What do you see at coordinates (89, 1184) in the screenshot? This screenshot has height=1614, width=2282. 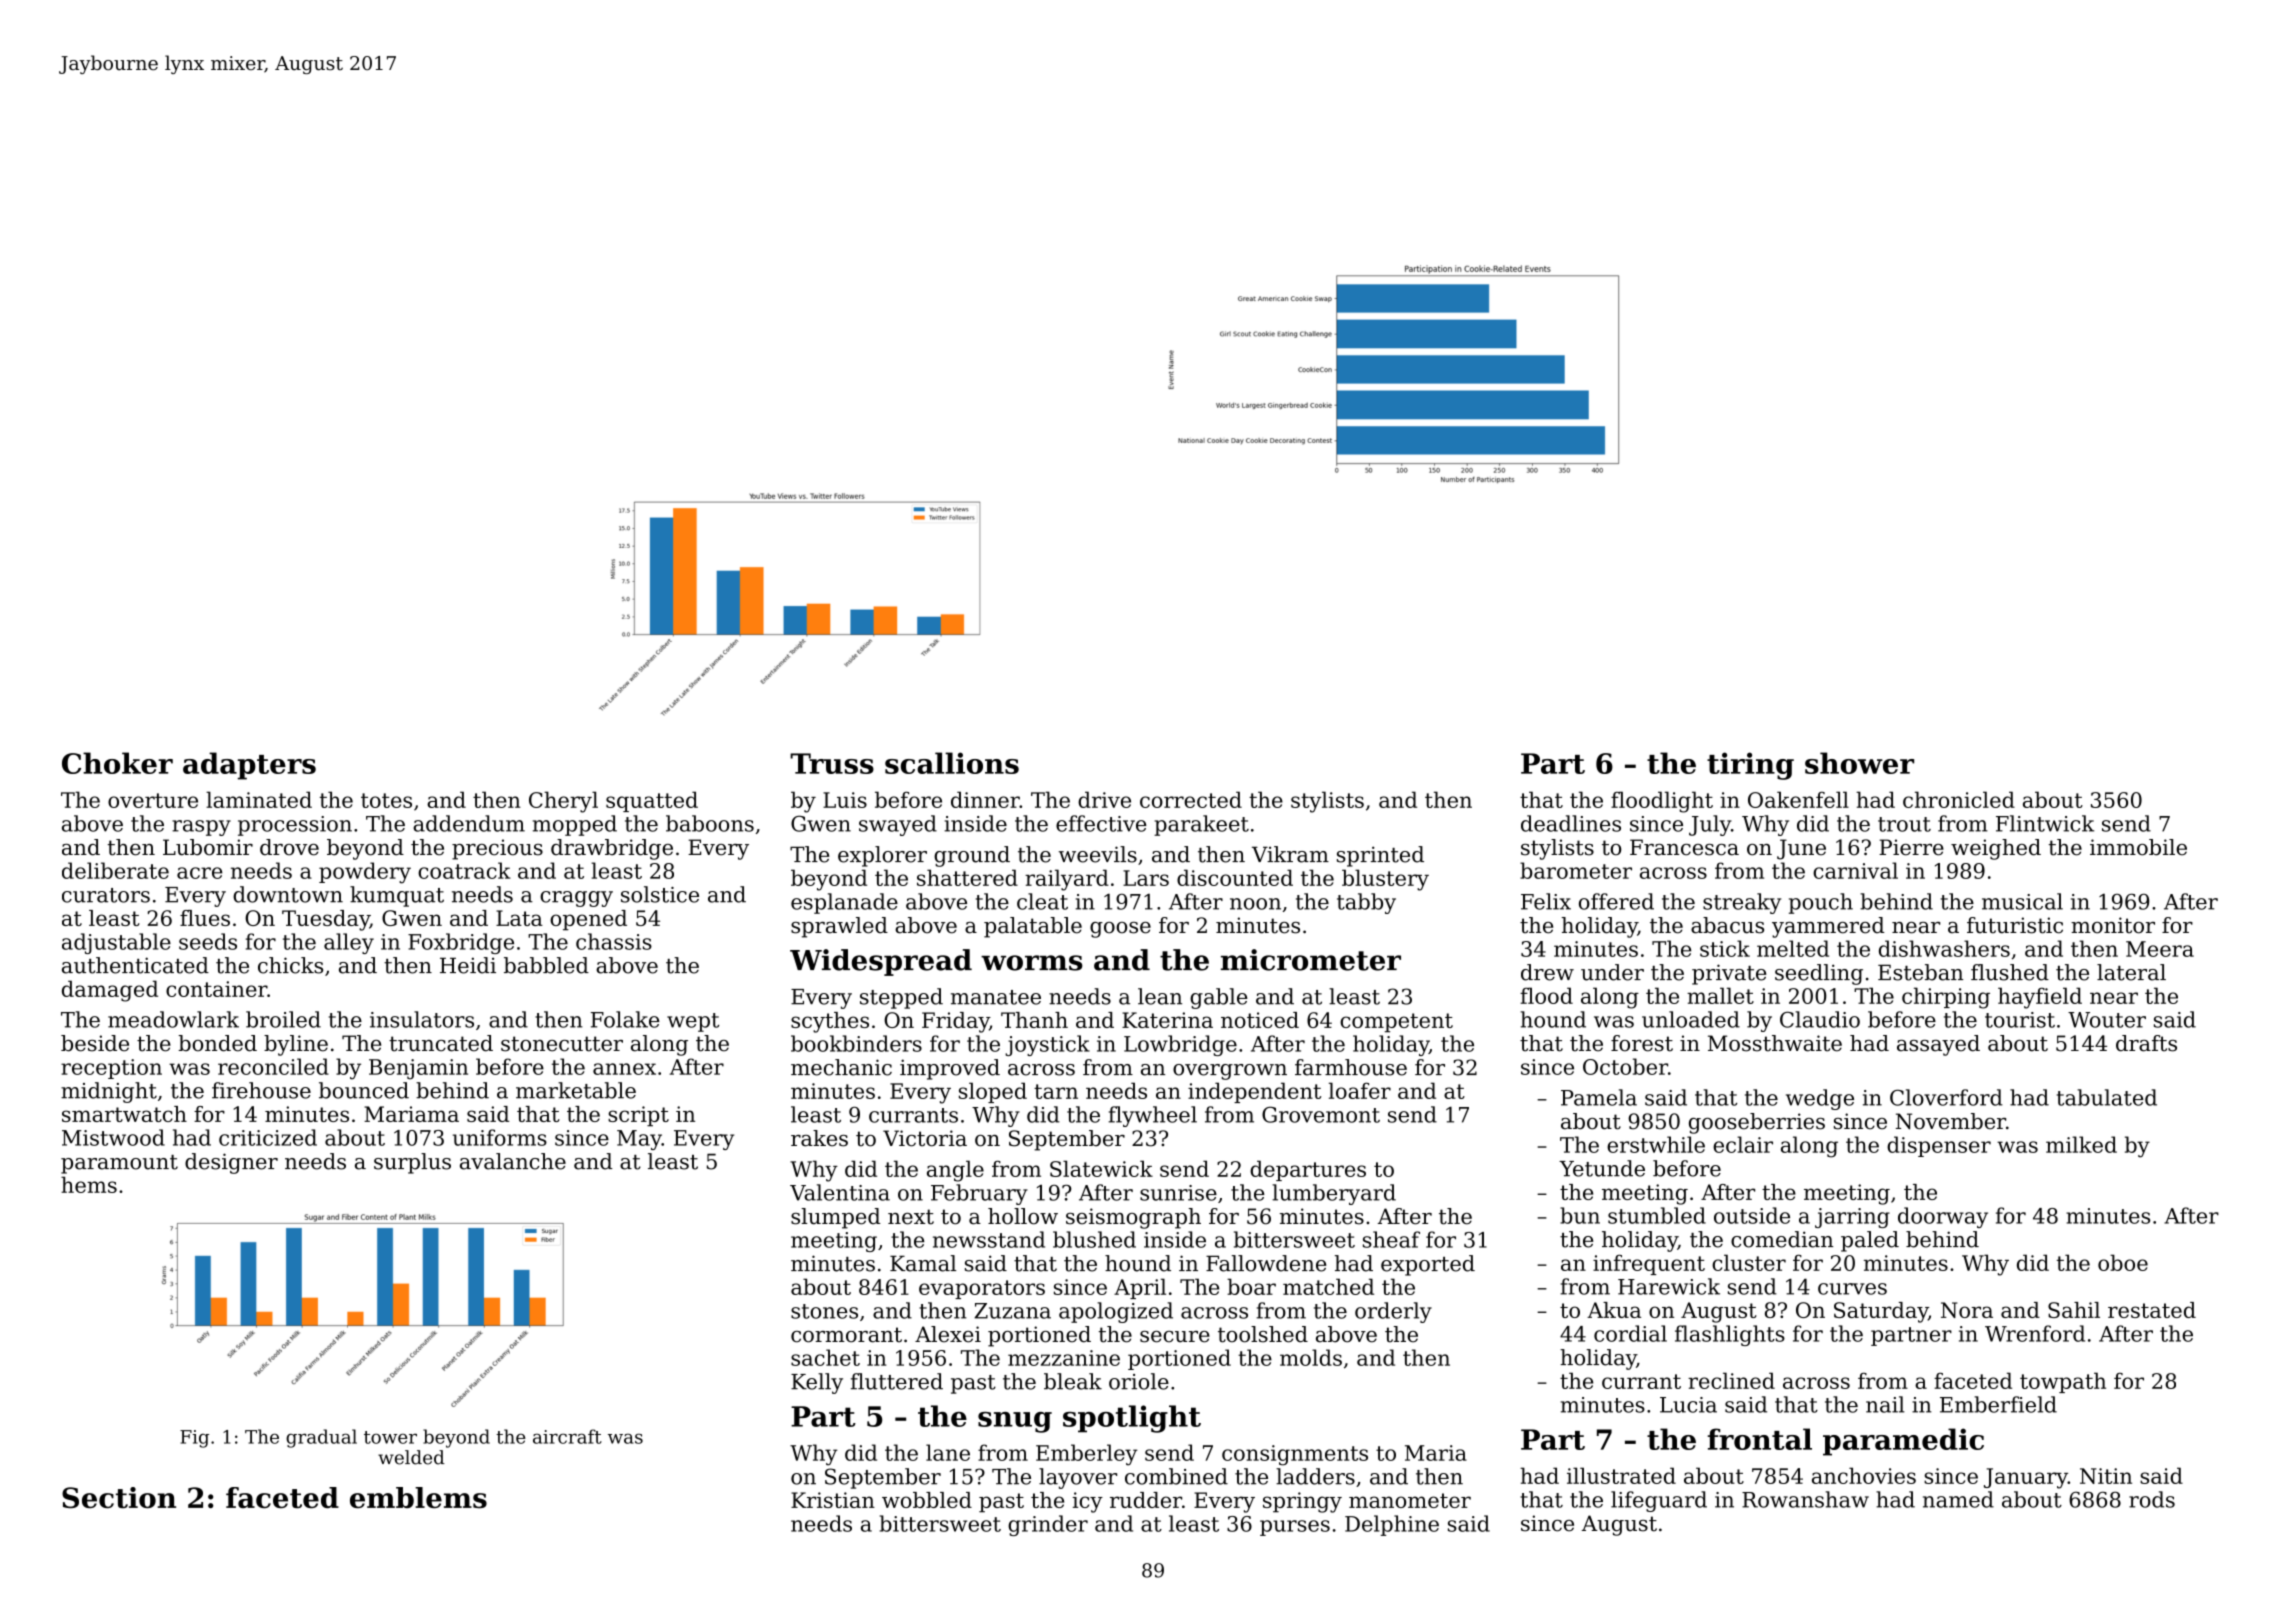 I see `hems` at bounding box center [89, 1184].
